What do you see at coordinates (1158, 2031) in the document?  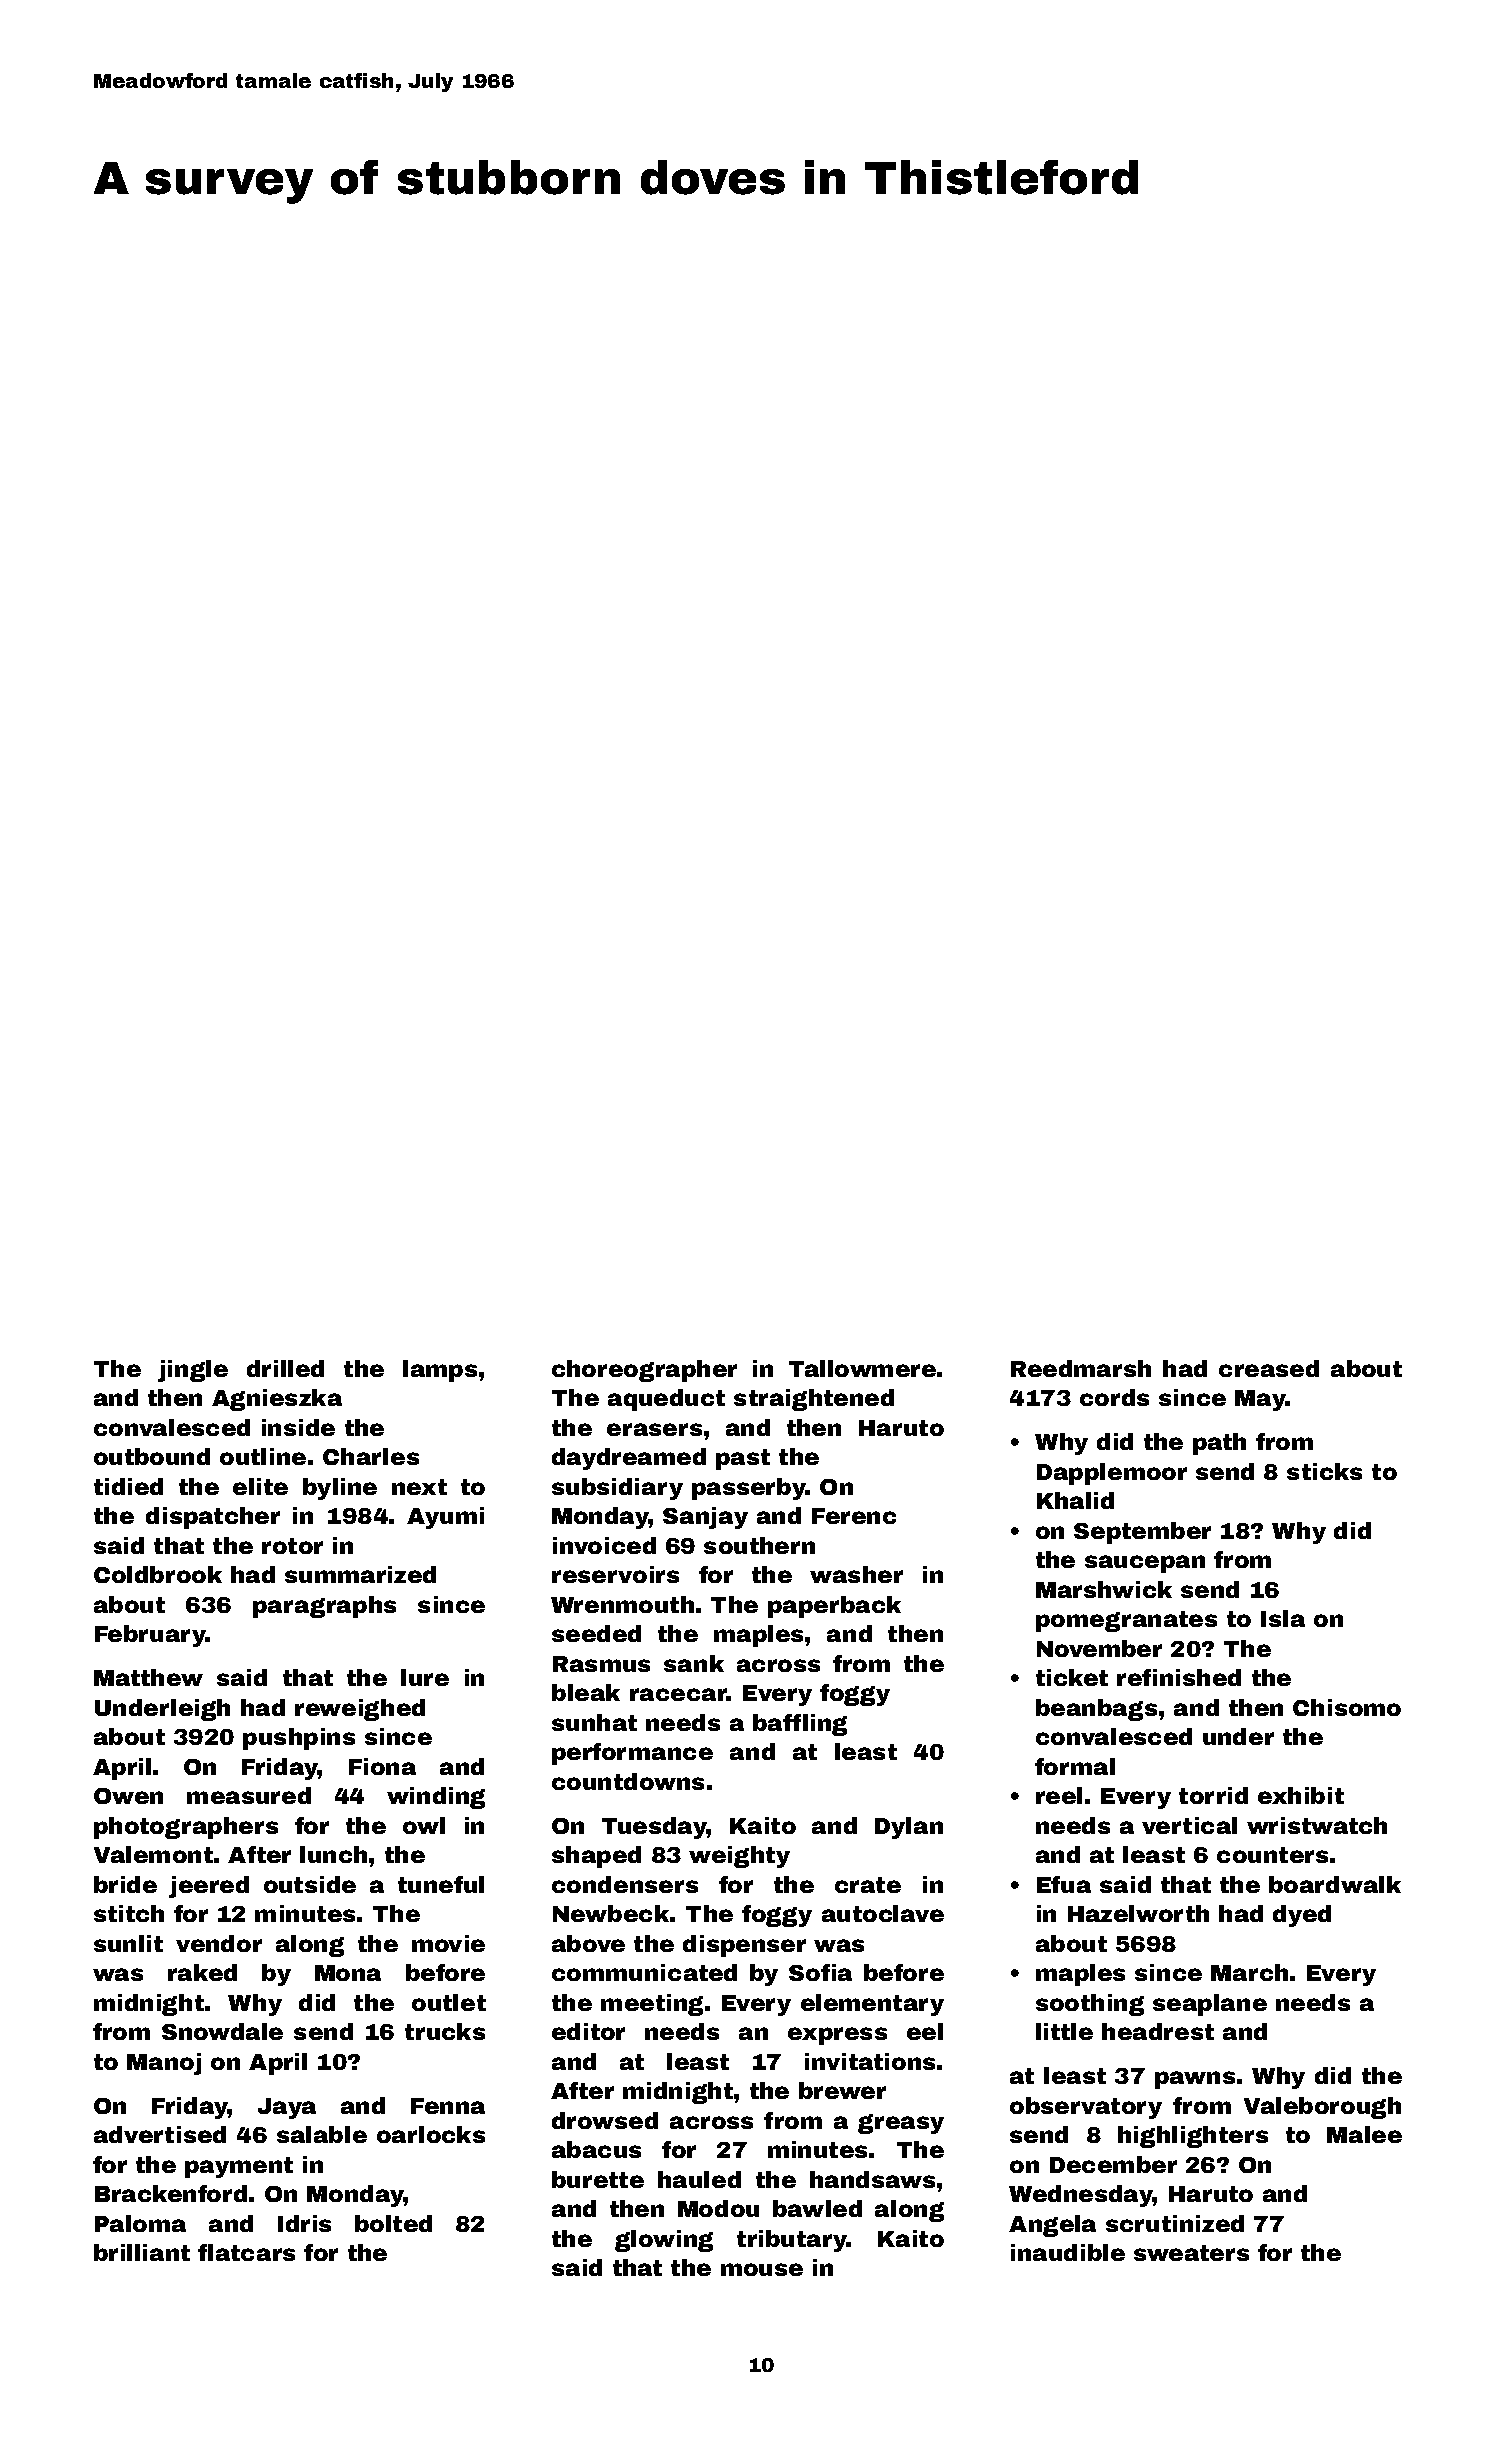 I see `headrest` at bounding box center [1158, 2031].
